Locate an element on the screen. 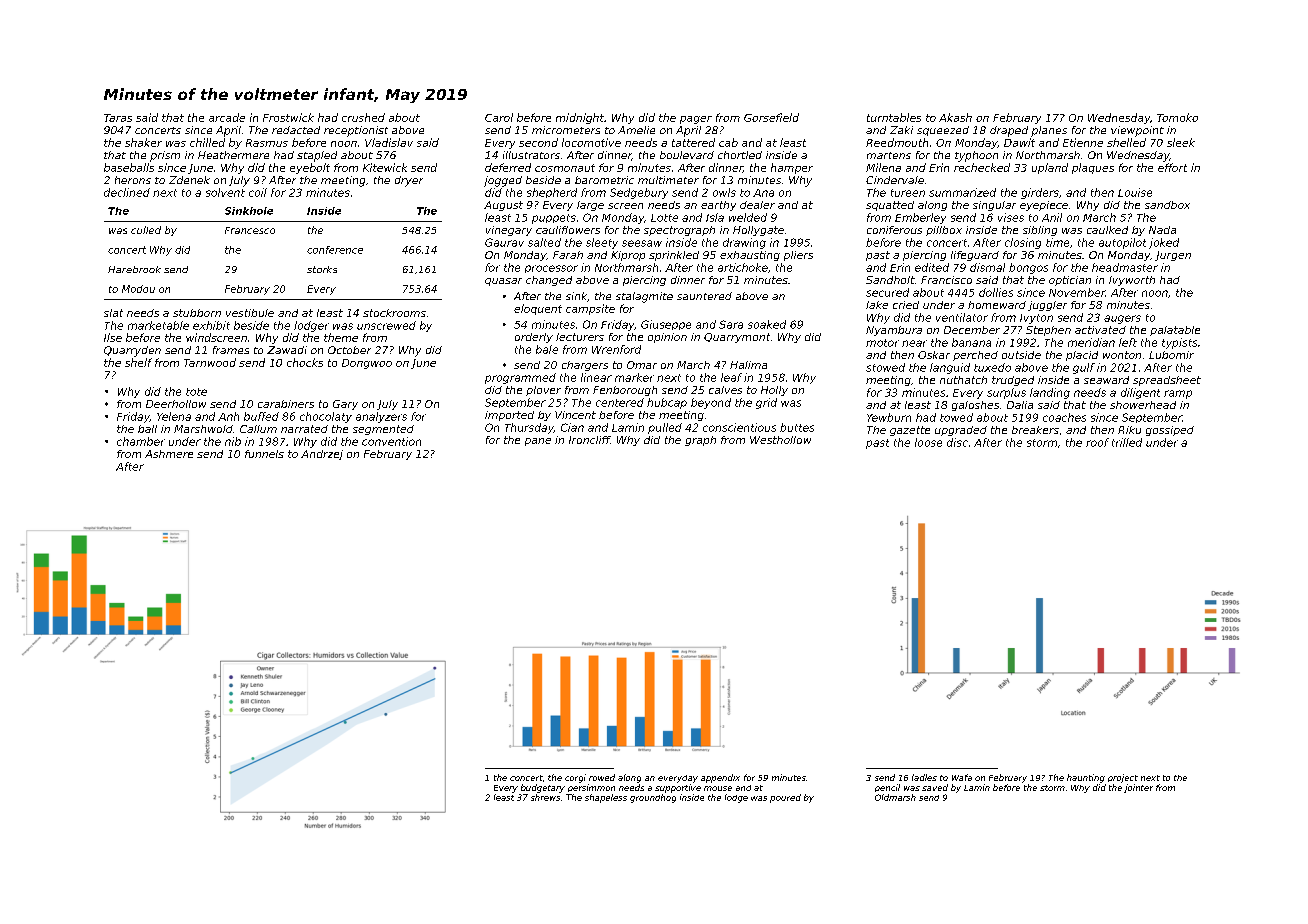  stalagmite is located at coordinates (644, 297).
